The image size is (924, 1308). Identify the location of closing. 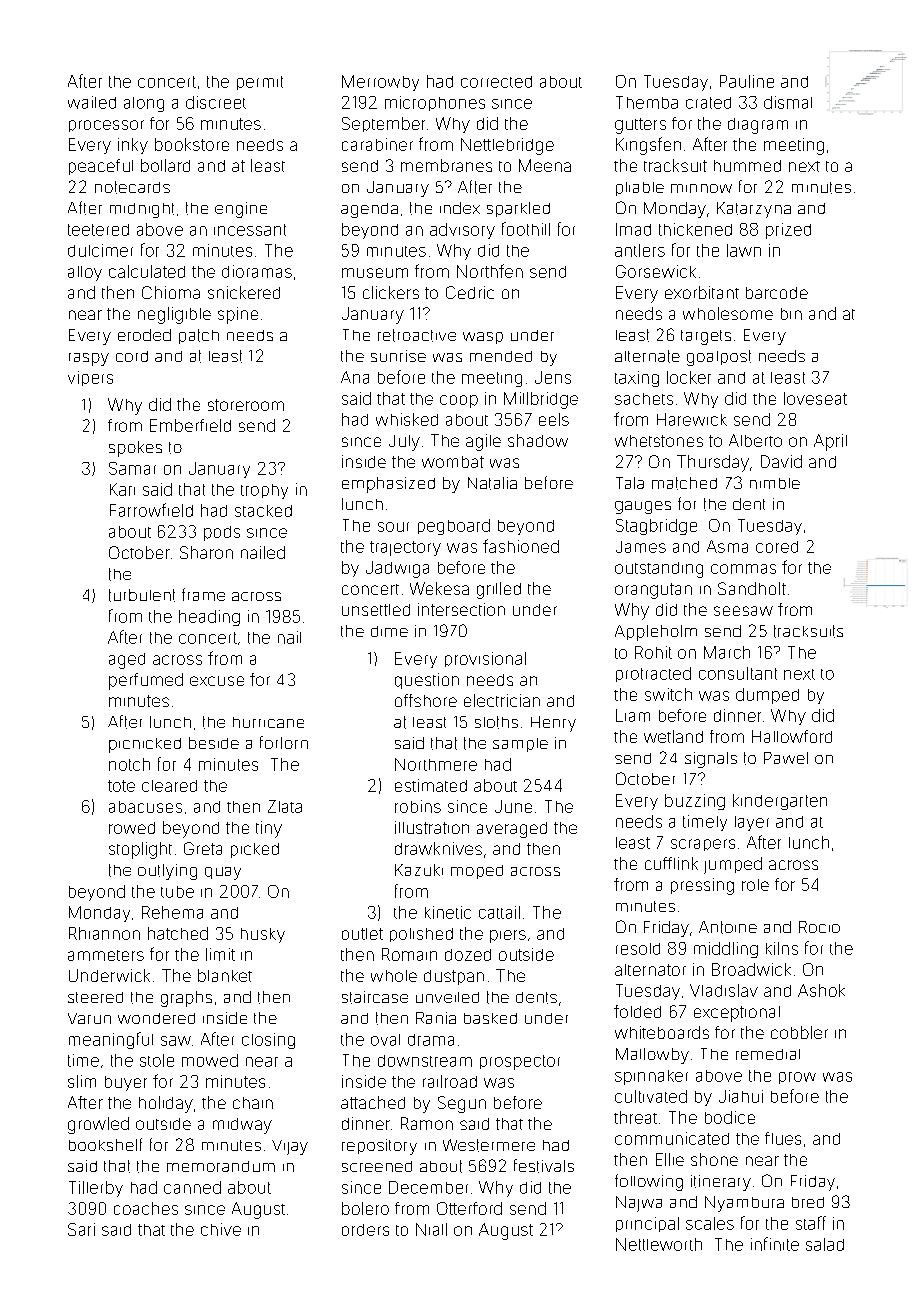
(268, 1041).
